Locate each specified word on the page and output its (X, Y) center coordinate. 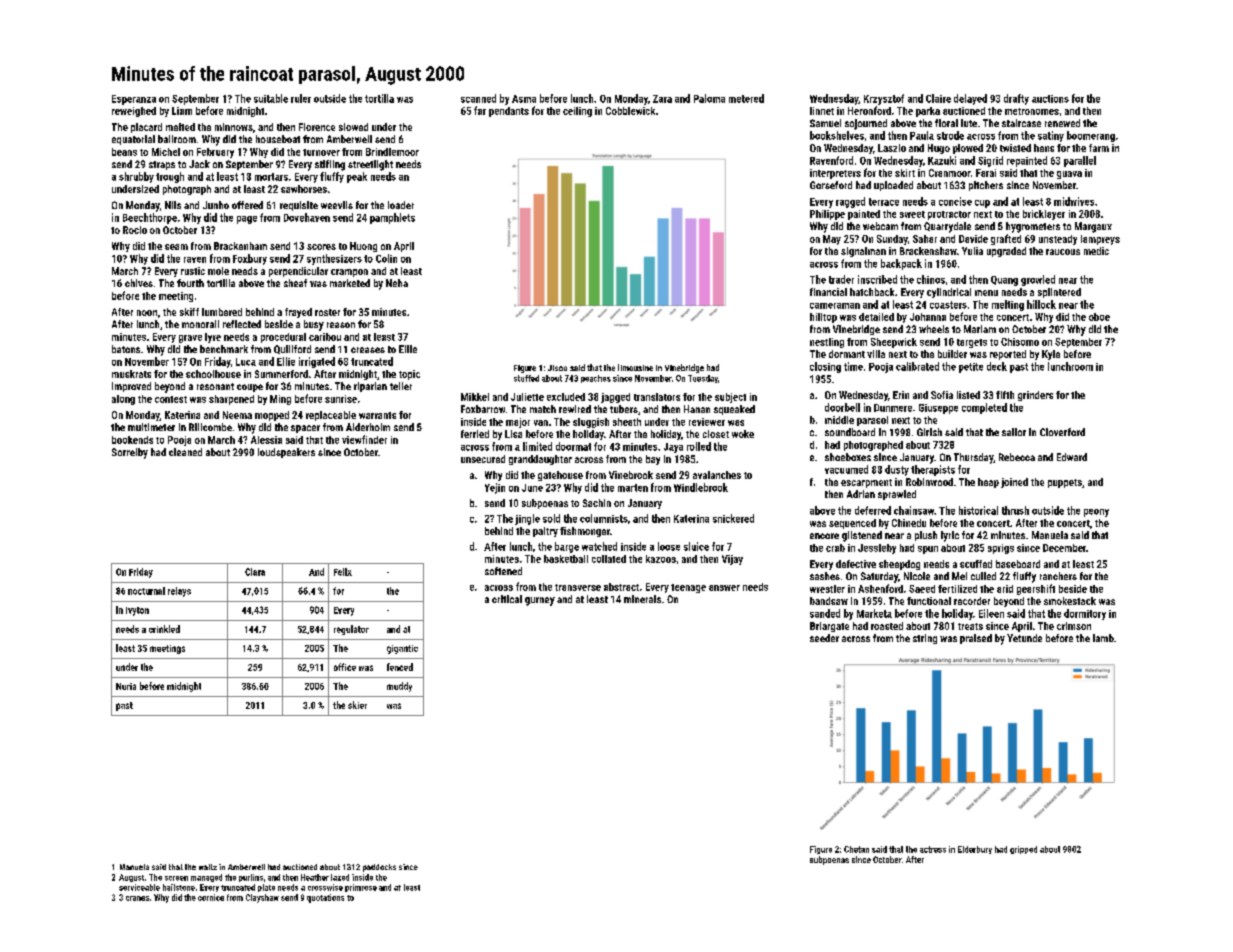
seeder (824, 638)
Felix (343, 572)
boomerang (1091, 136)
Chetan (856, 849)
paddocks (379, 868)
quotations (325, 898)
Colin (386, 258)
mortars (271, 177)
